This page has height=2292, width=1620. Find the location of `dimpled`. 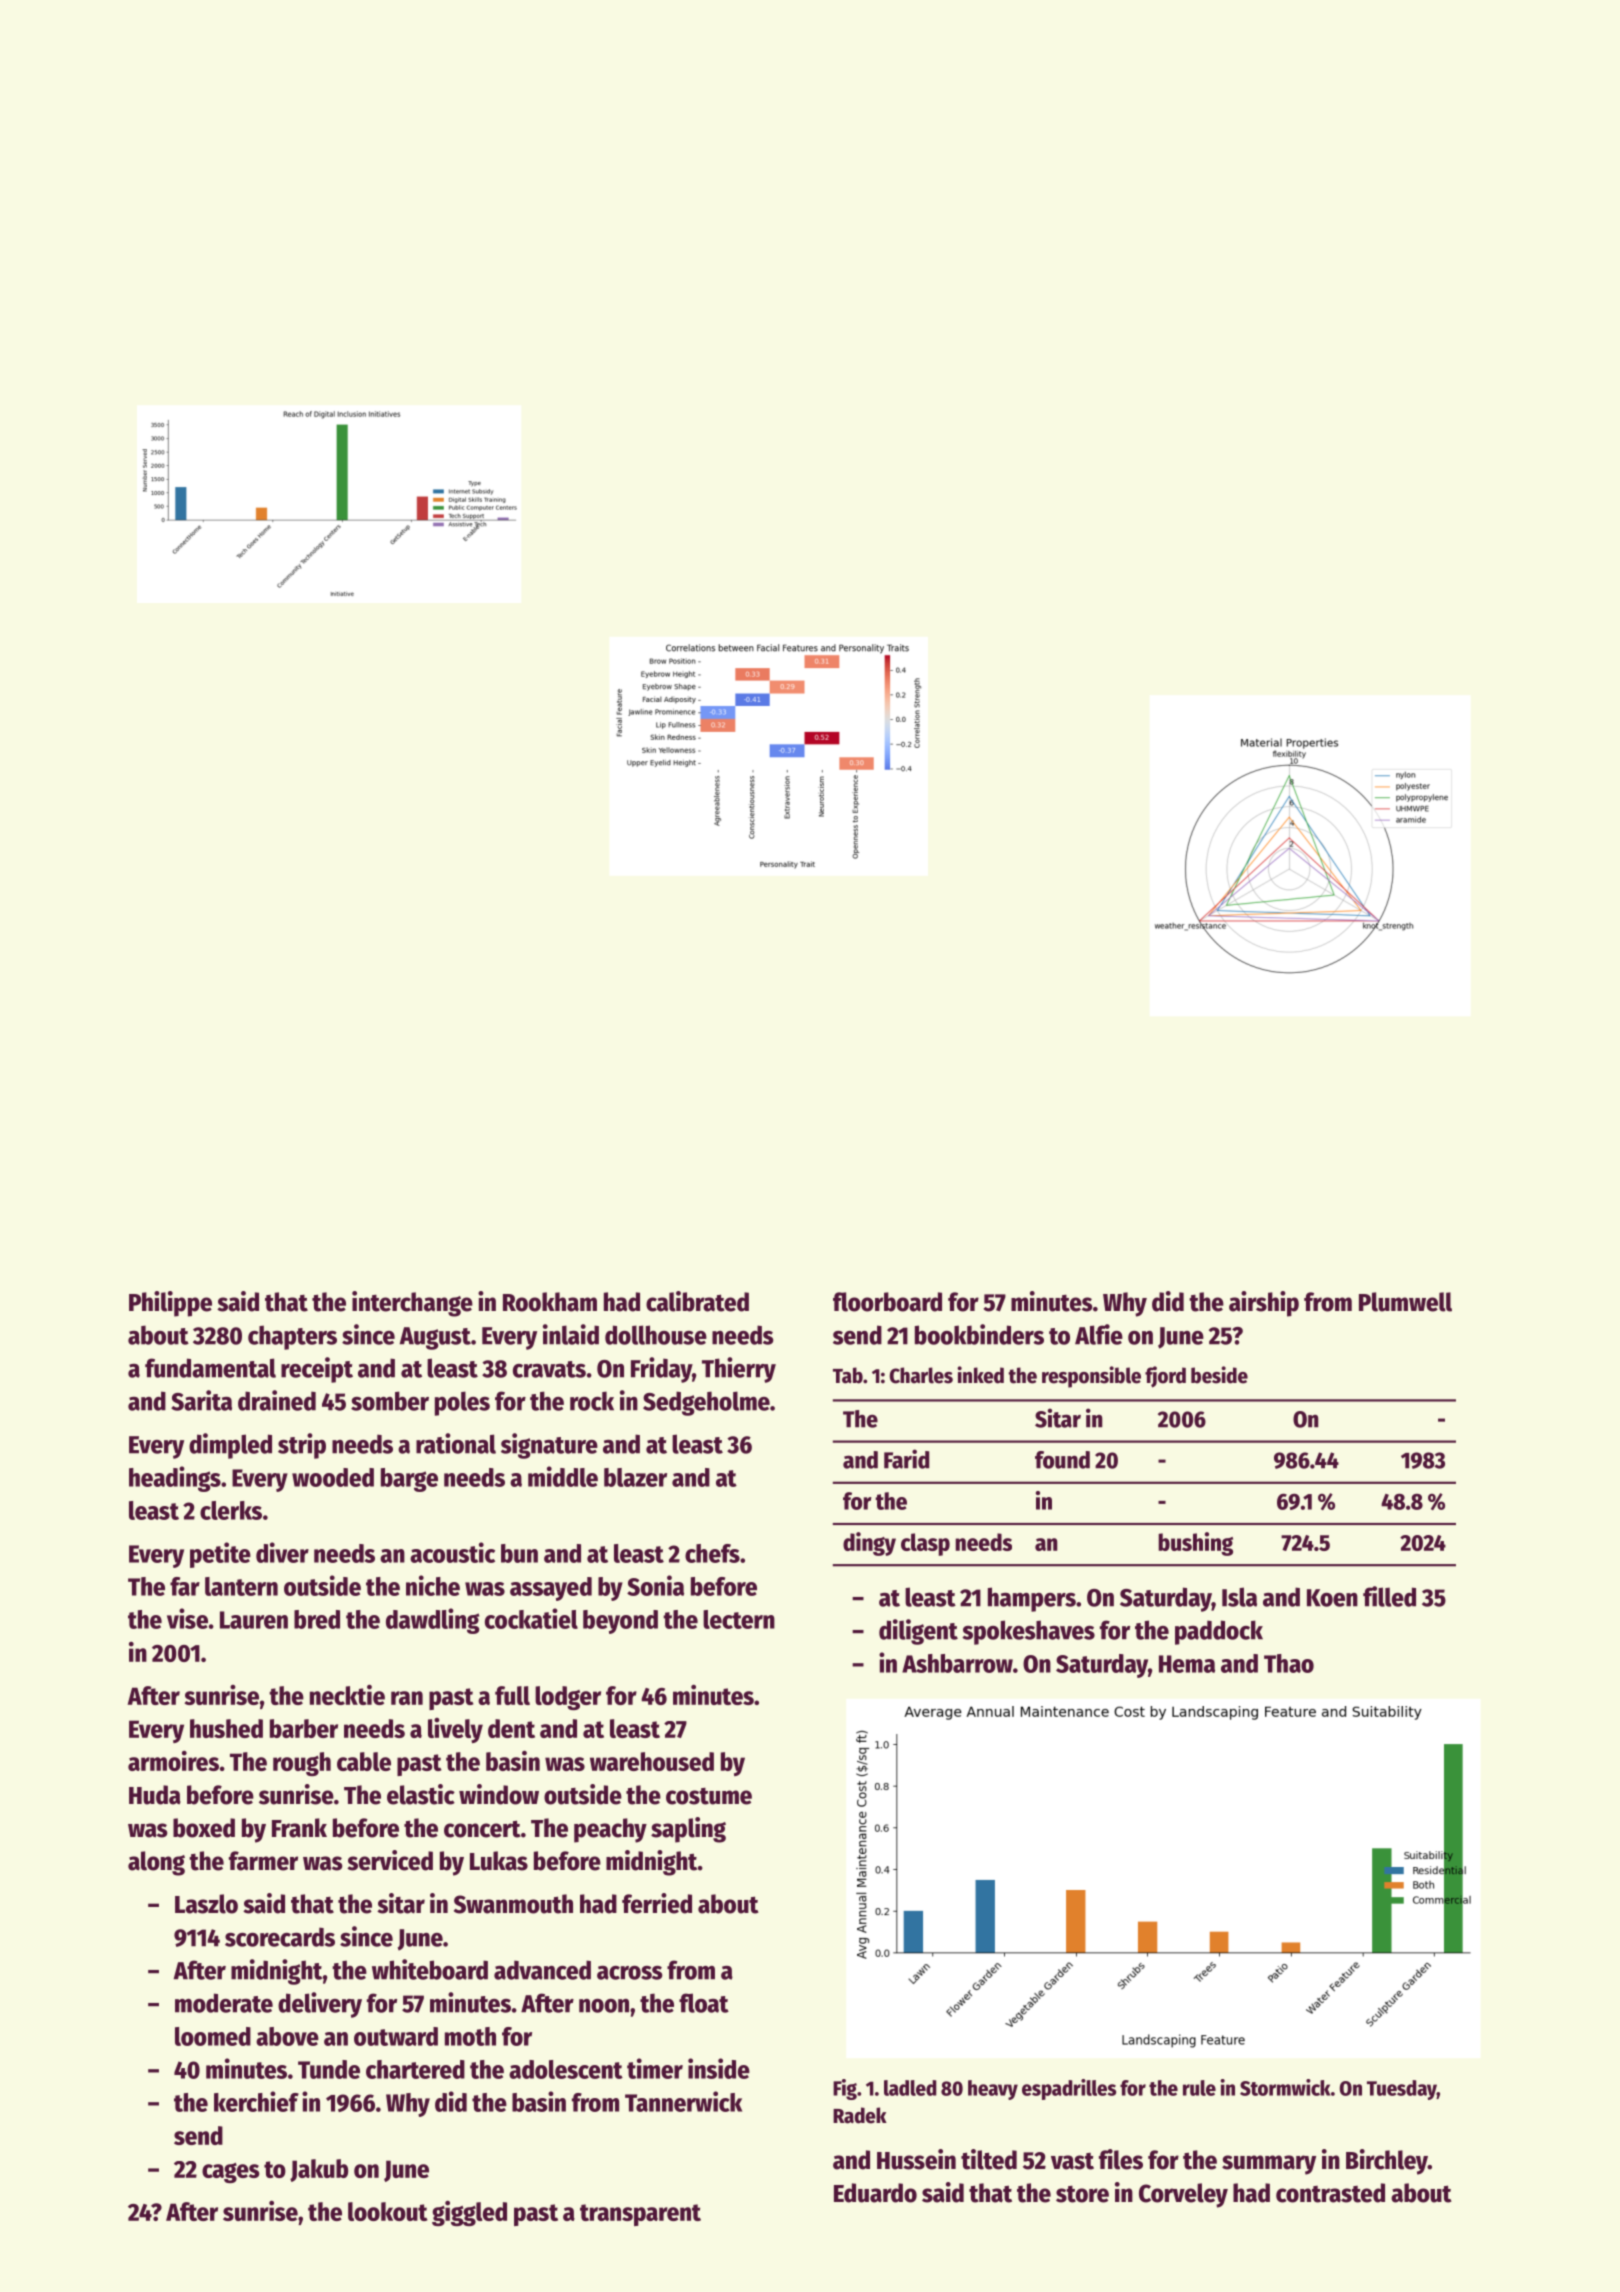

dimpled is located at coordinates (230, 1446).
